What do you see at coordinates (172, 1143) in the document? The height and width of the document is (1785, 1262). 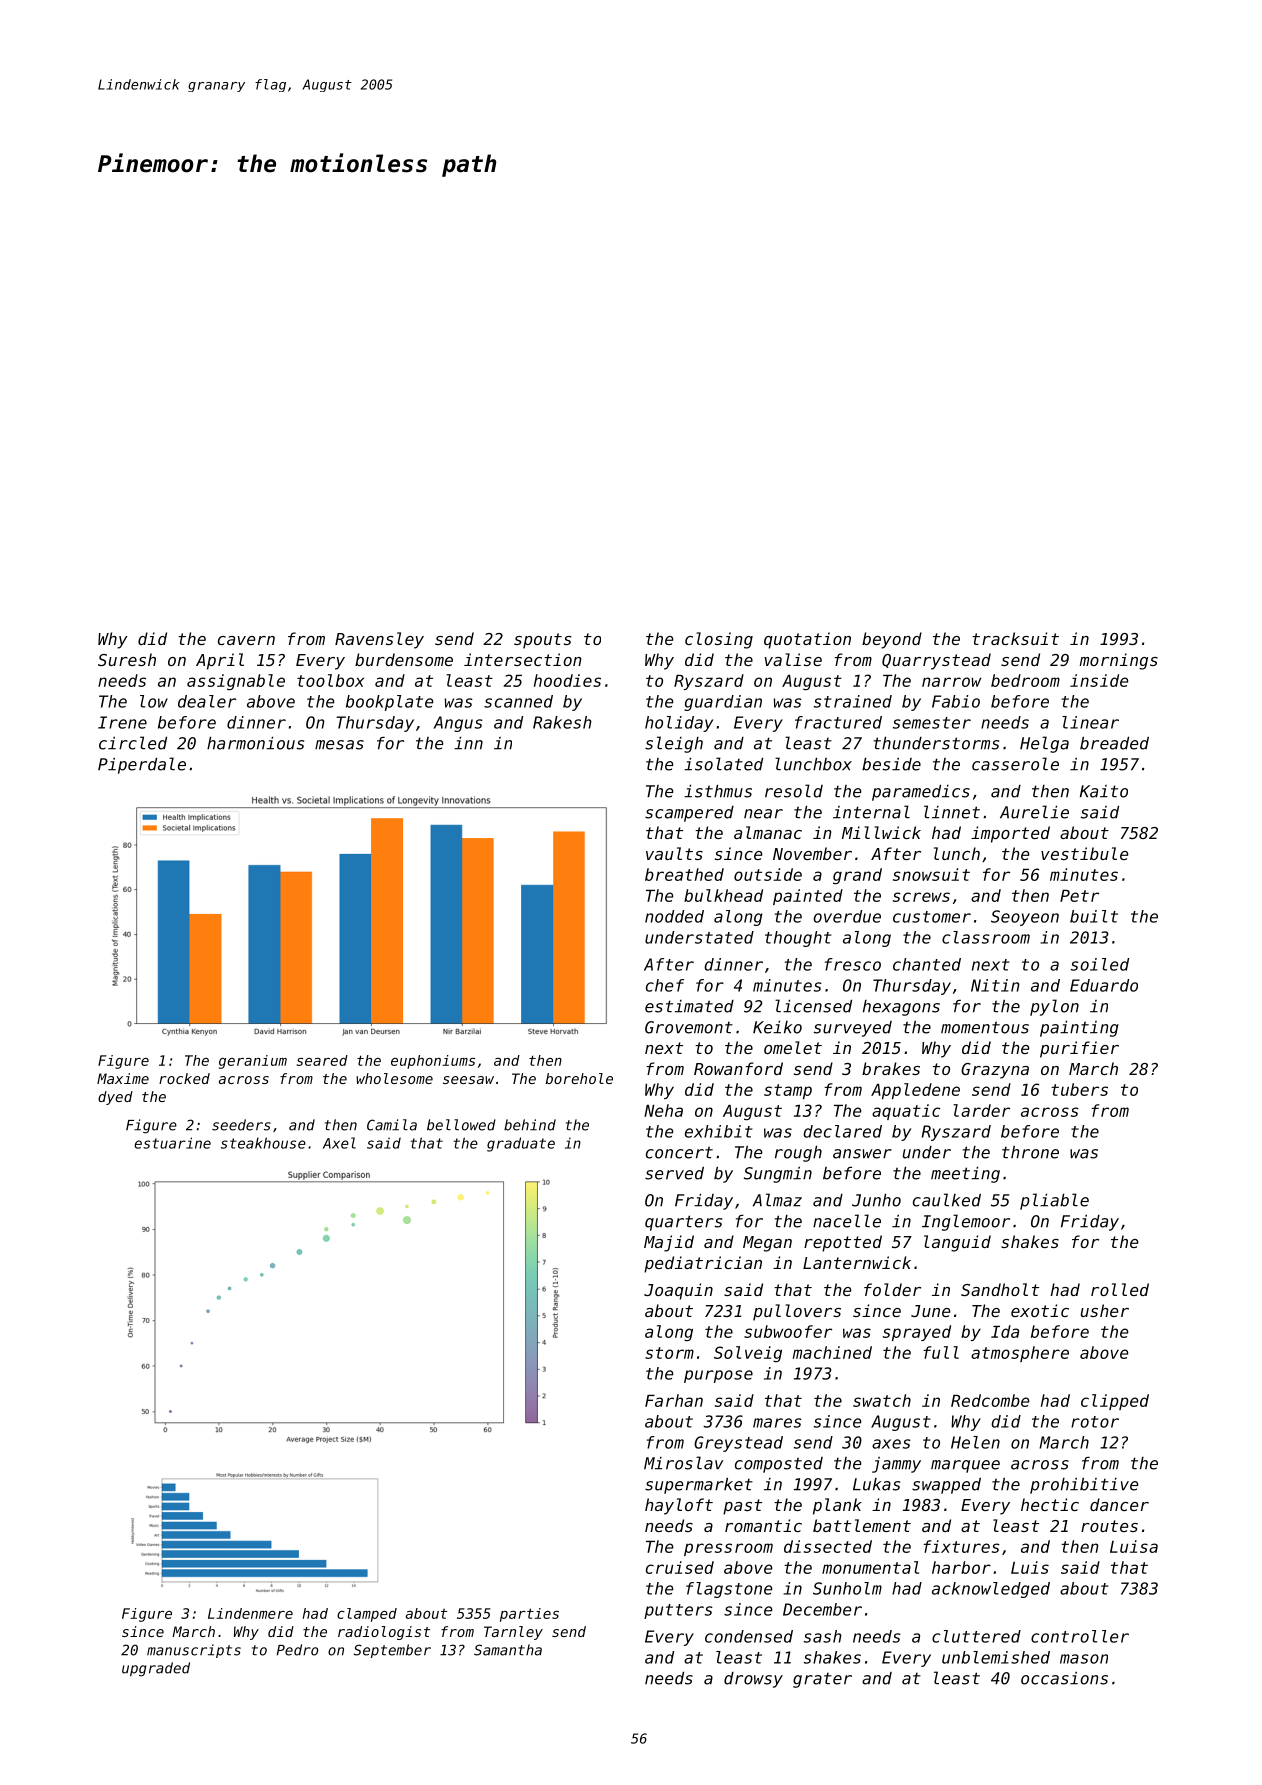 I see `estuarine` at bounding box center [172, 1143].
